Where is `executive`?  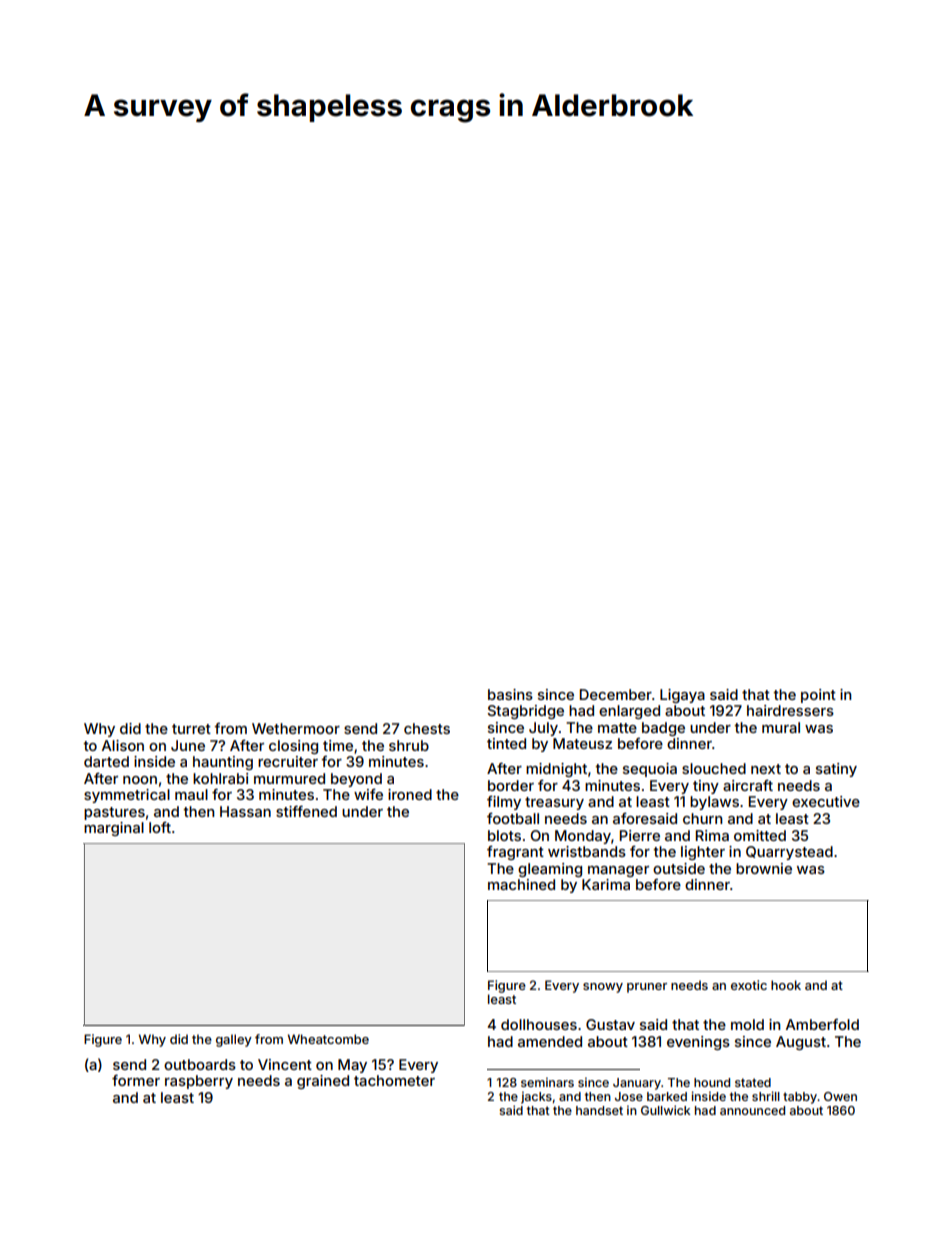 executive is located at coordinates (826, 801).
